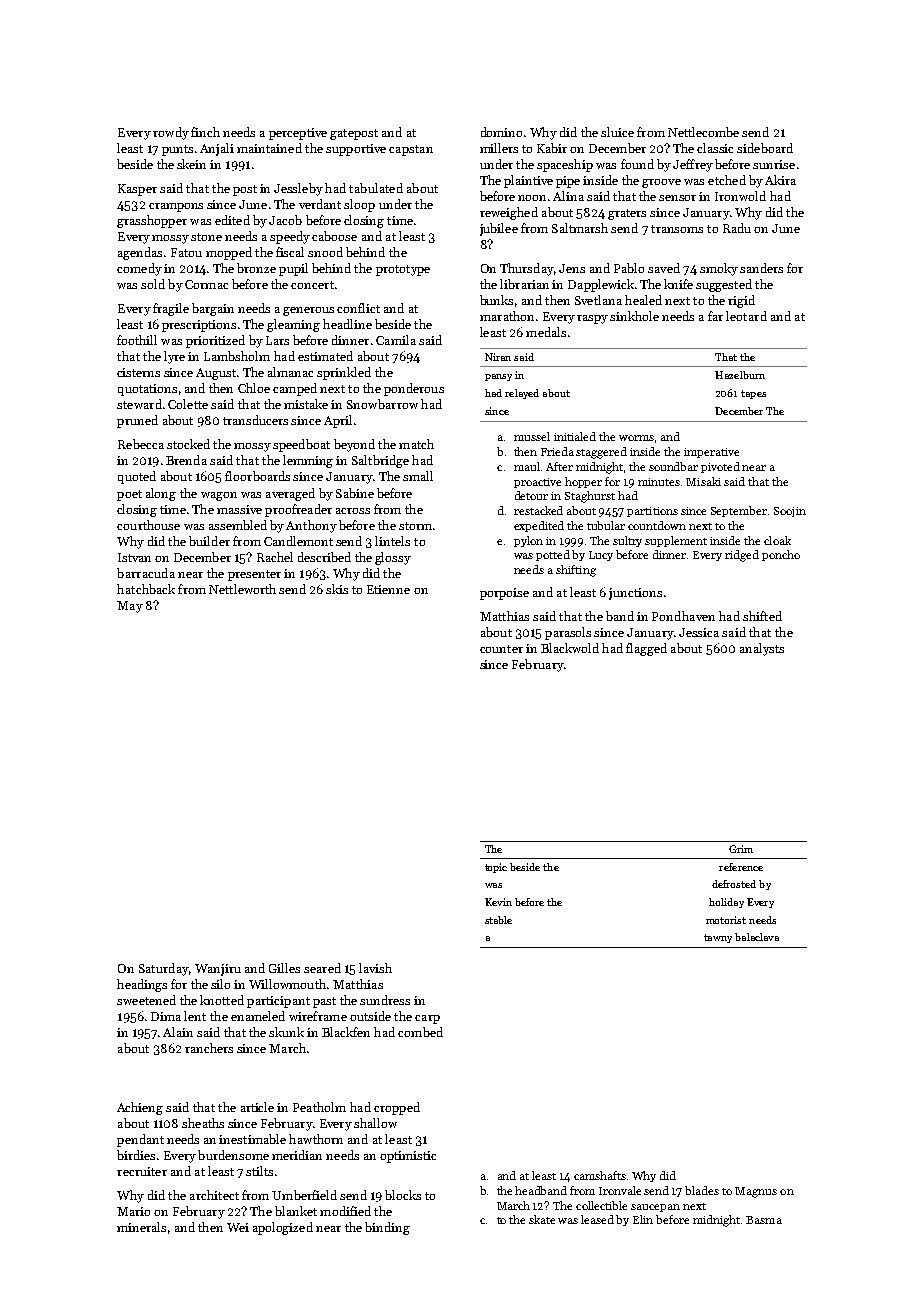 The width and height of the screenshot is (924, 1308). Describe the element at coordinates (600, 1175) in the screenshot. I see `camshafts` at that location.
